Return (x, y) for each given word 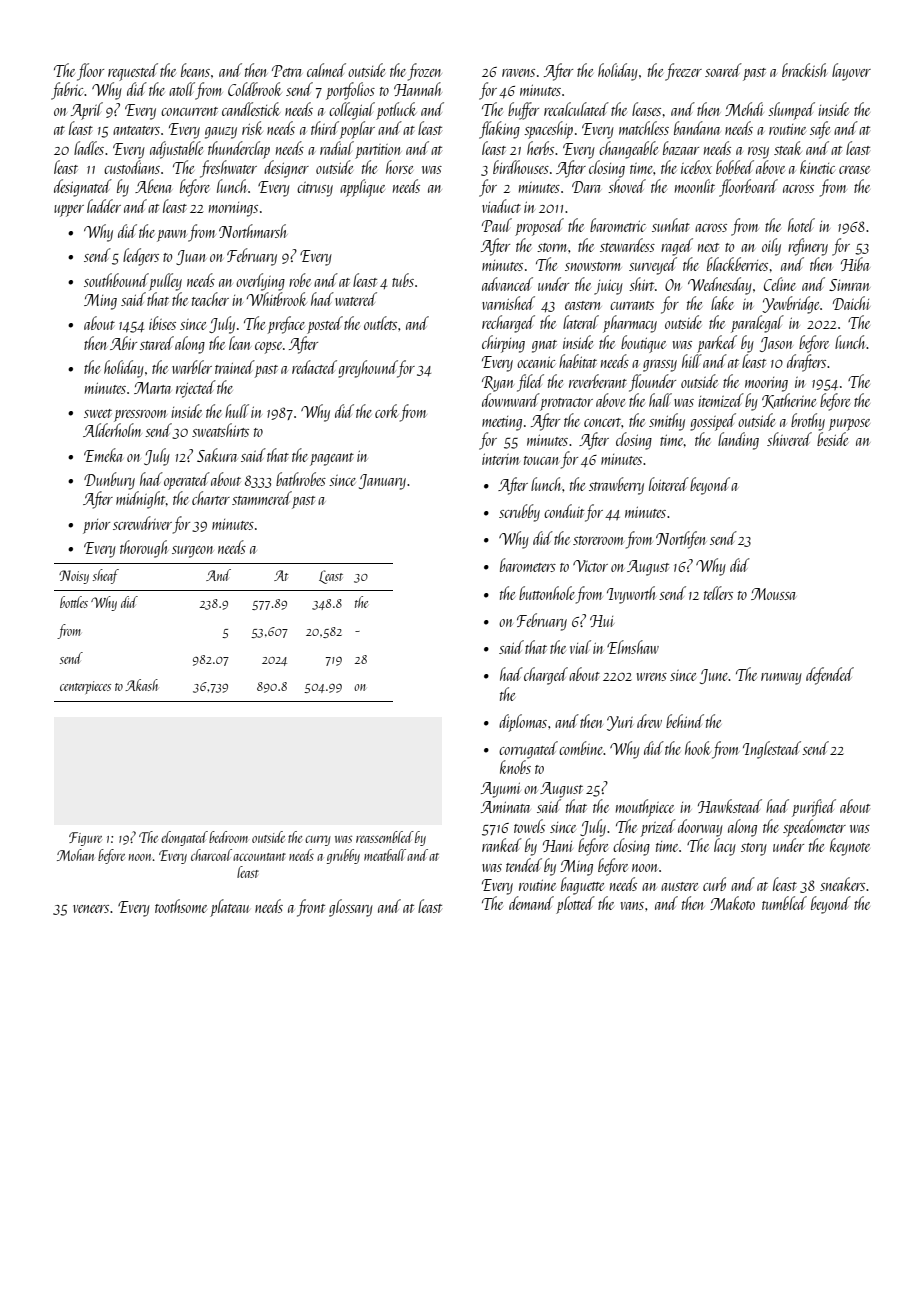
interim (501, 459)
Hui (602, 621)
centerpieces (85, 687)
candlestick (251, 109)
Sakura (217, 455)
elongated (184, 838)
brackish (804, 70)
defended (830, 676)
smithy (667, 422)
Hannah (418, 89)
